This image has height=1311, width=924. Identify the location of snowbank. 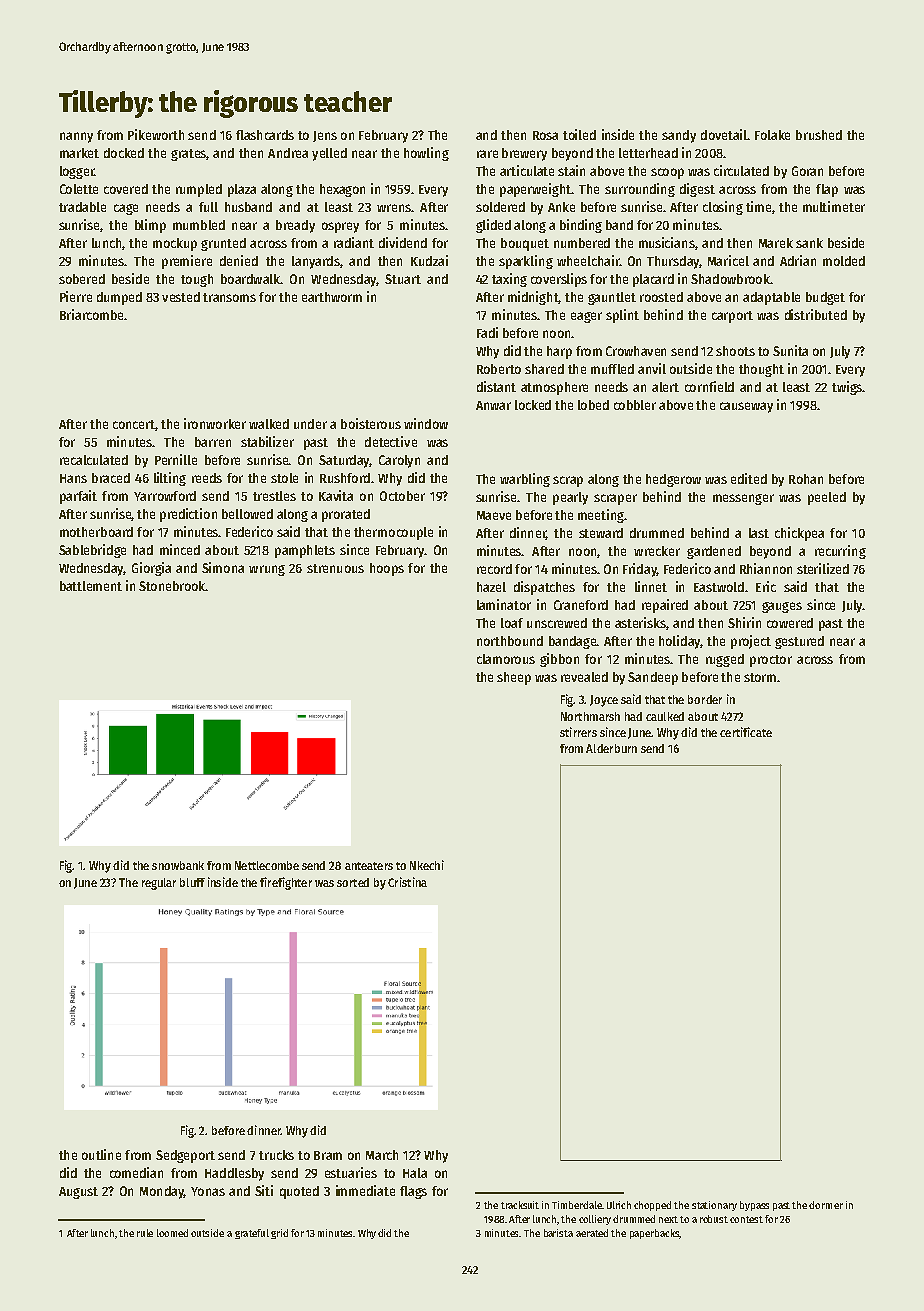
(178, 865).
